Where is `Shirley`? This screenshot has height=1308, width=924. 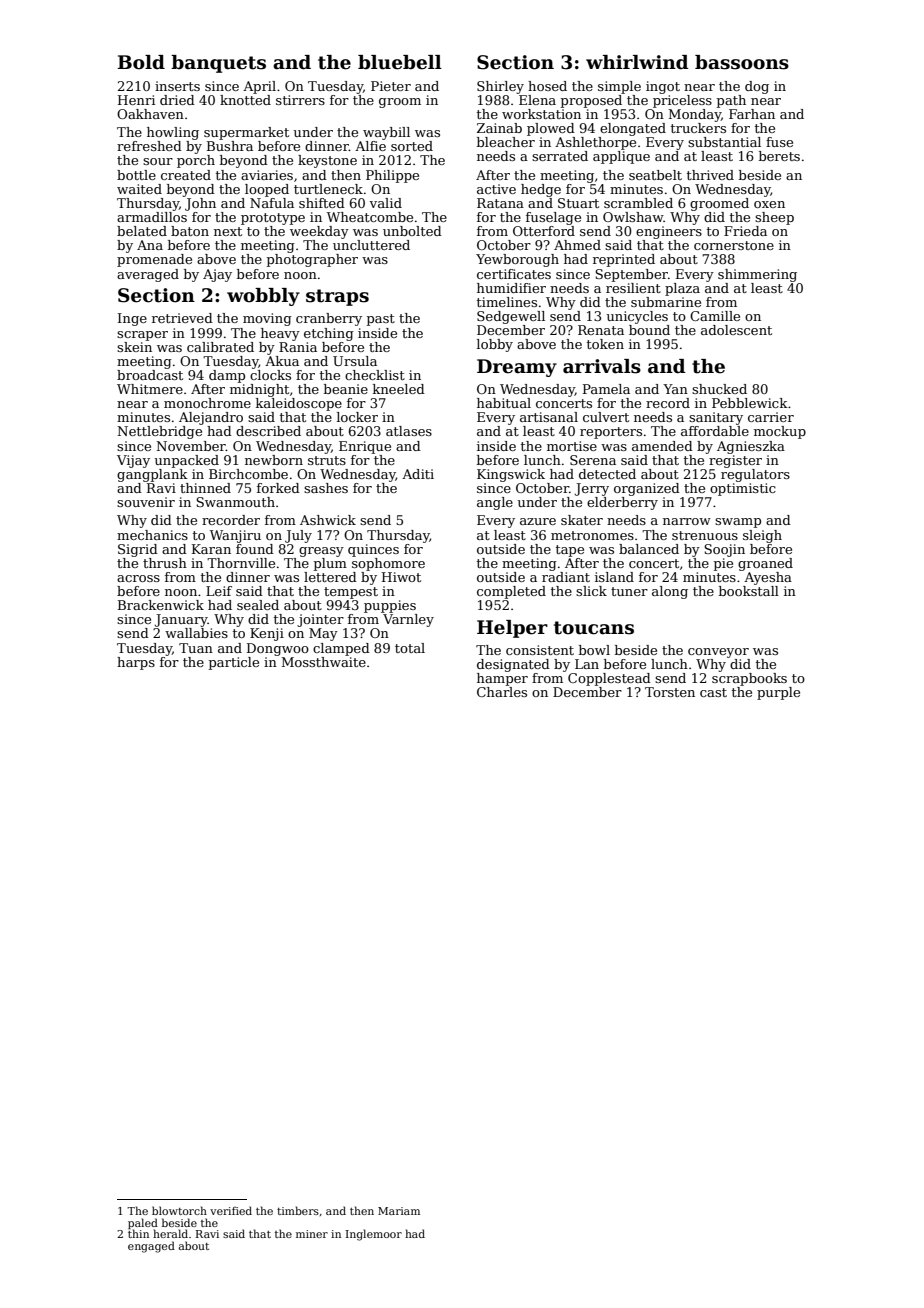
Shirley is located at coordinates (500, 87).
